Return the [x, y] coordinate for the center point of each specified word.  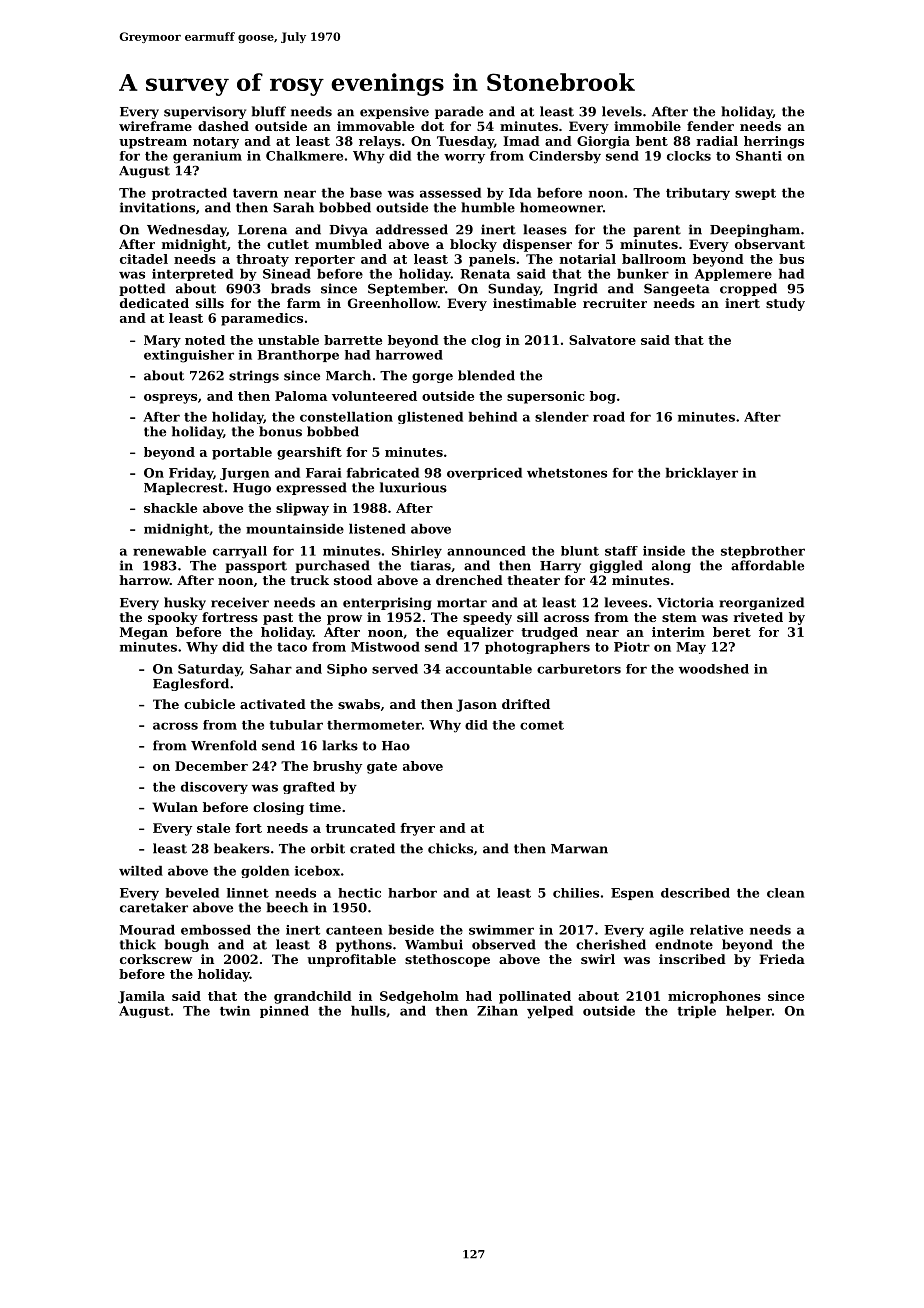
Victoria [685, 602]
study [785, 304]
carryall [240, 552]
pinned [284, 1012]
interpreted [192, 275]
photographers [537, 648]
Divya [348, 230]
